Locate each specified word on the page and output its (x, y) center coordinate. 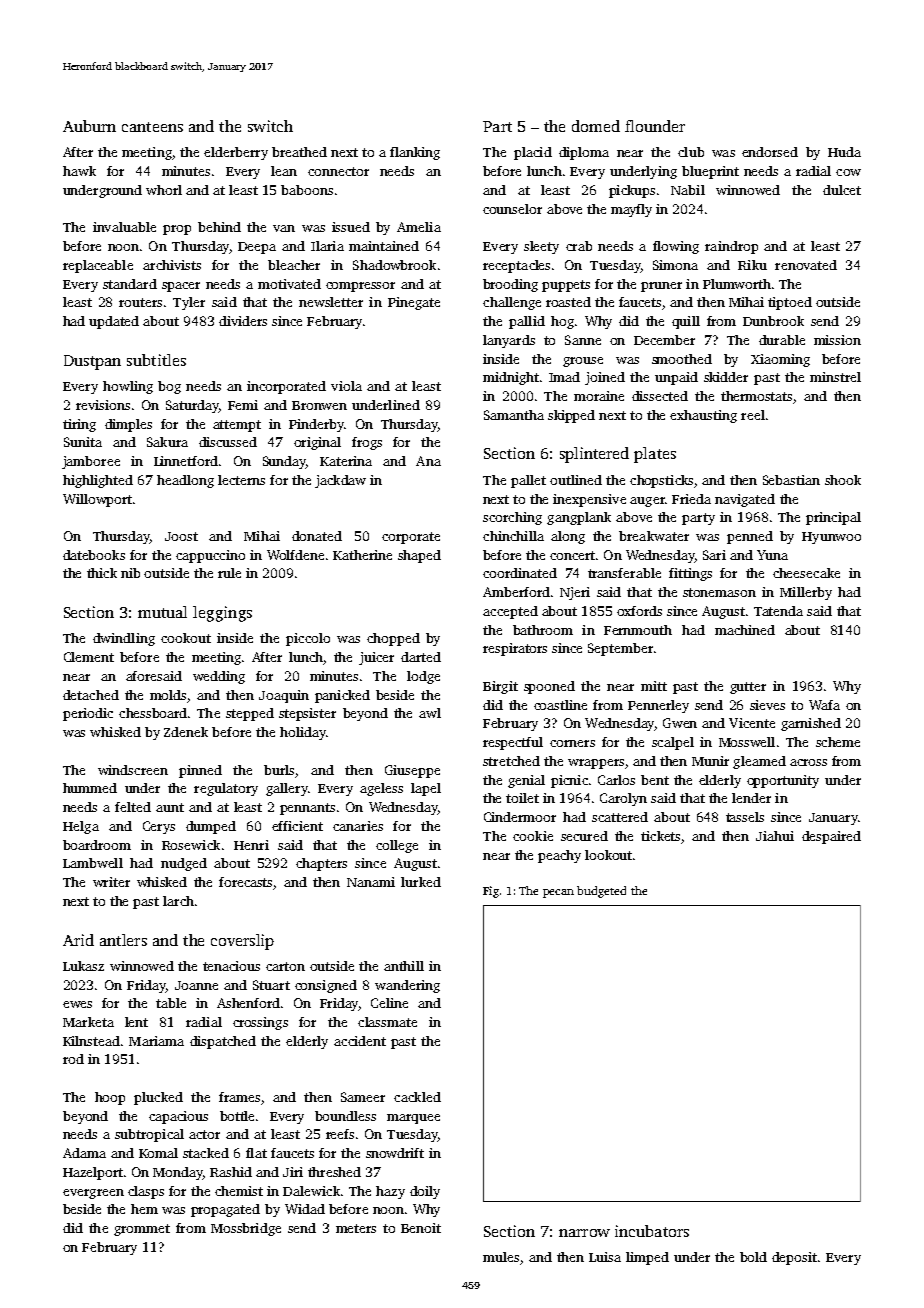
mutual (162, 612)
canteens (152, 127)
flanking (415, 153)
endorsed (770, 152)
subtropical (149, 1135)
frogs (367, 443)
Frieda (691, 499)
